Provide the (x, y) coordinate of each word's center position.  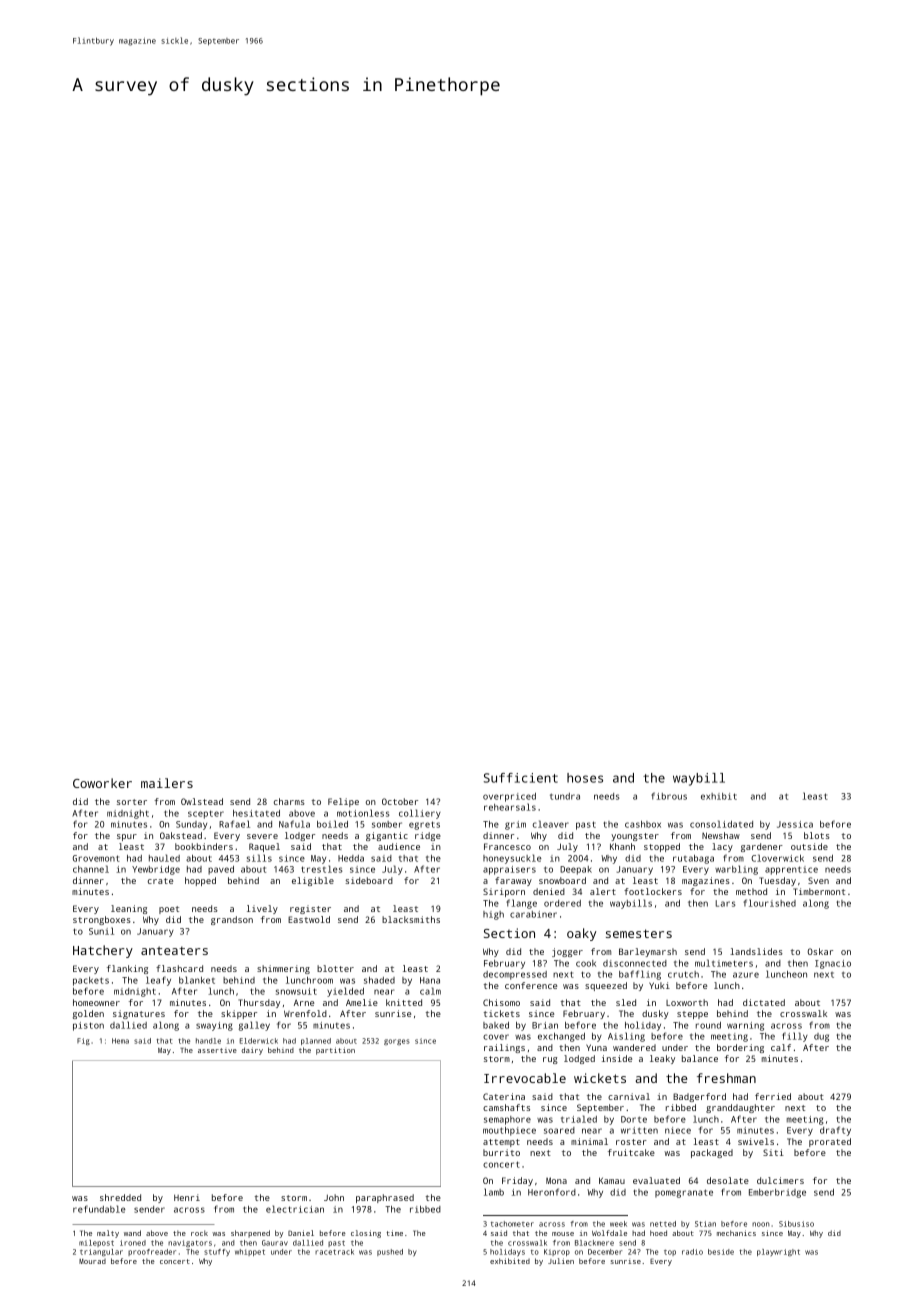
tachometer (512, 1224)
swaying (214, 1026)
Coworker (102, 783)
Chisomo (501, 1002)
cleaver (551, 824)
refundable (99, 1209)
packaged (712, 1153)
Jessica (795, 824)
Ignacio (833, 964)
